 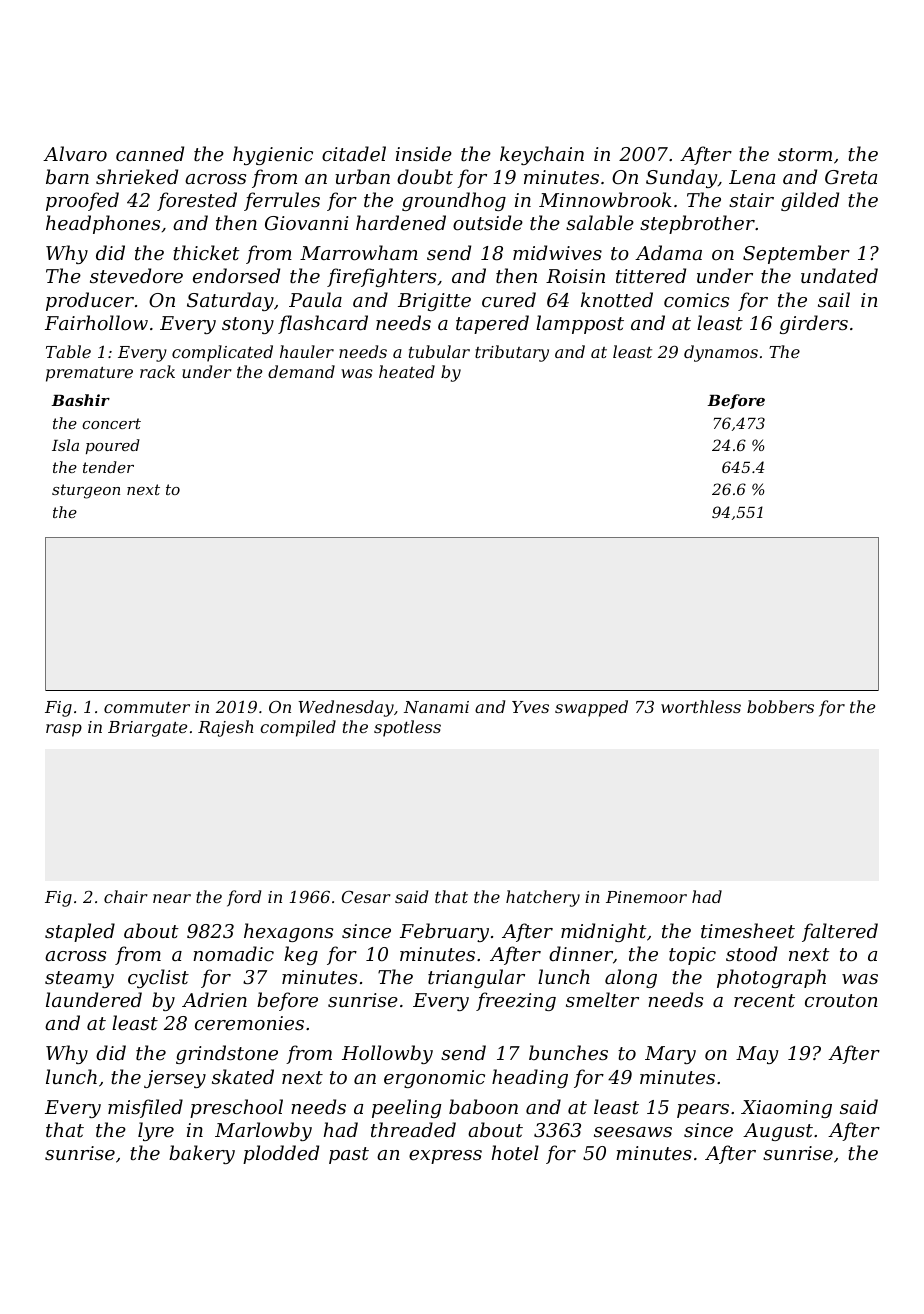 What do you see at coordinates (591, 708) in the image?
I see `swapped` at bounding box center [591, 708].
